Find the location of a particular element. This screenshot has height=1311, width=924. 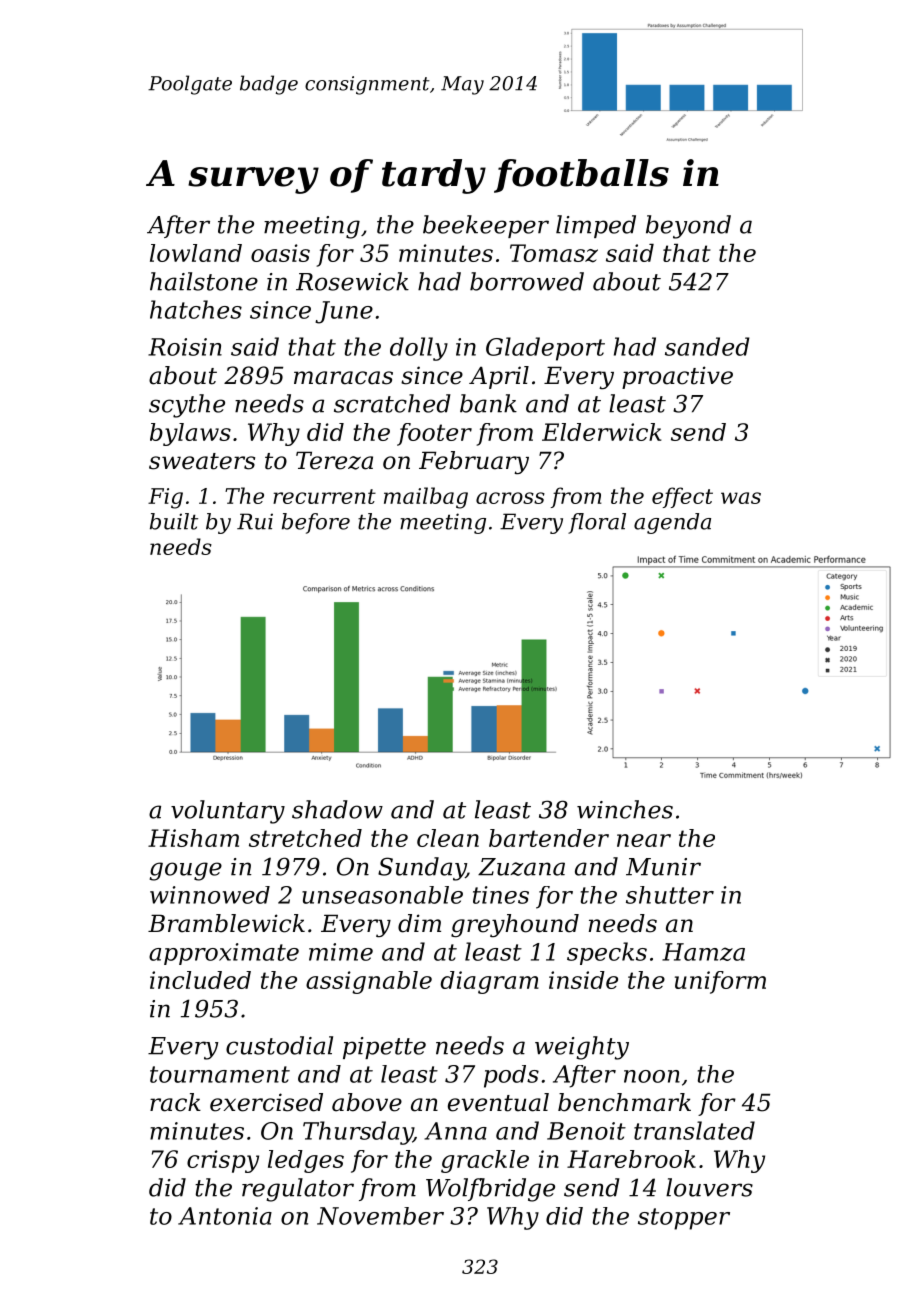

lowland is located at coordinates (196, 253).
